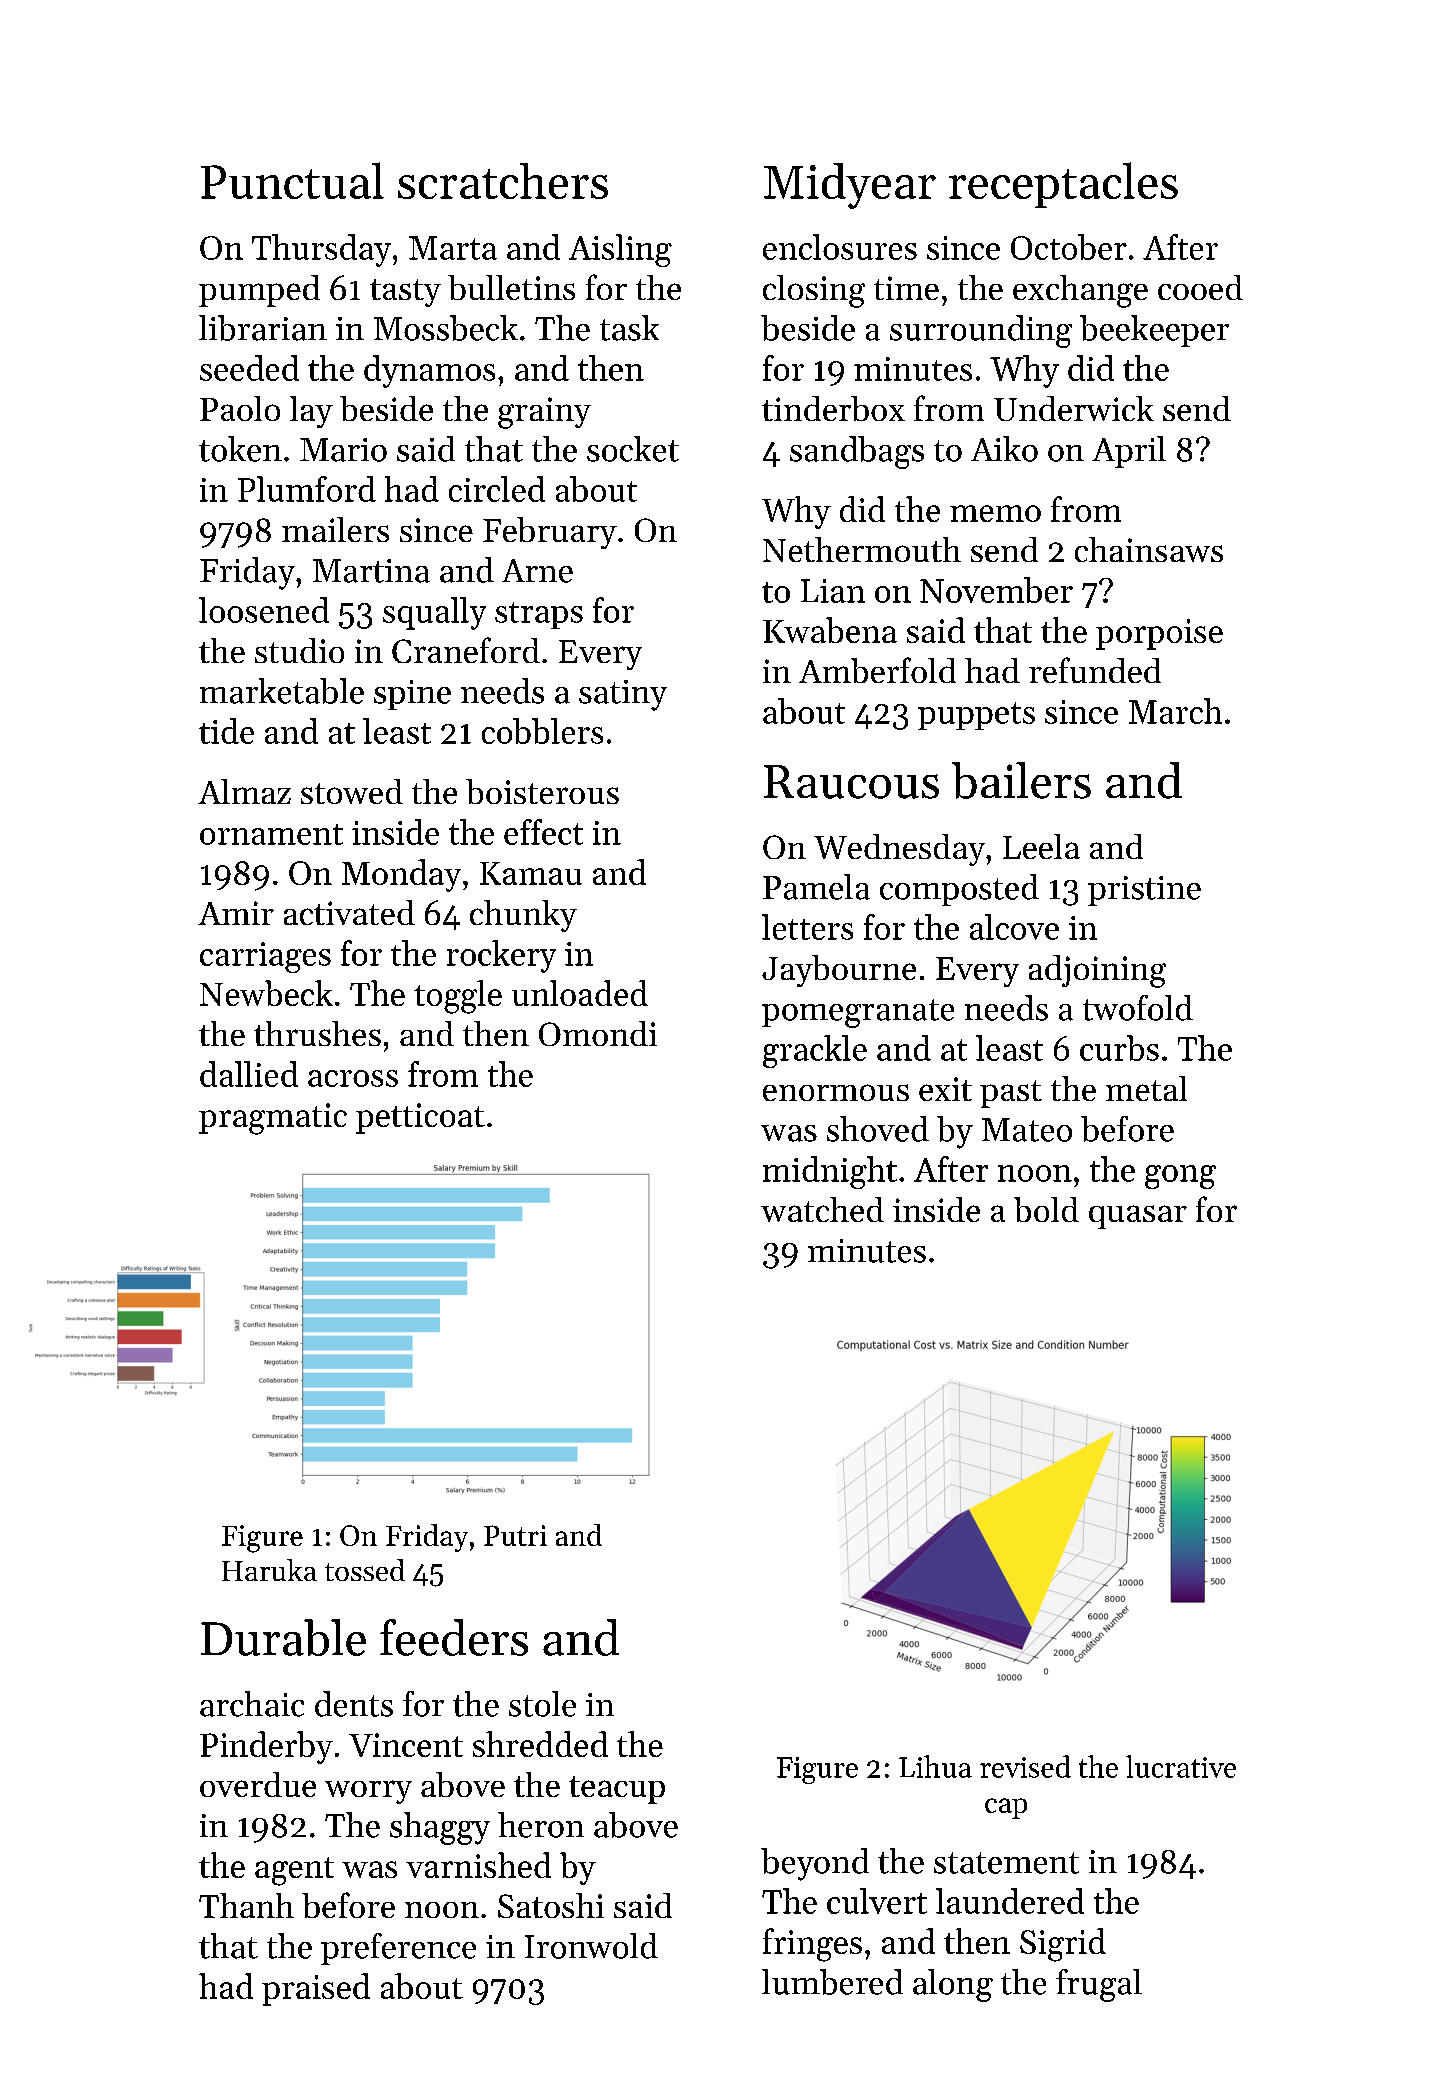 Image resolution: width=1450 pixels, height=2100 pixels. Describe the element at coordinates (815, 1051) in the image. I see `grackle` at that location.
